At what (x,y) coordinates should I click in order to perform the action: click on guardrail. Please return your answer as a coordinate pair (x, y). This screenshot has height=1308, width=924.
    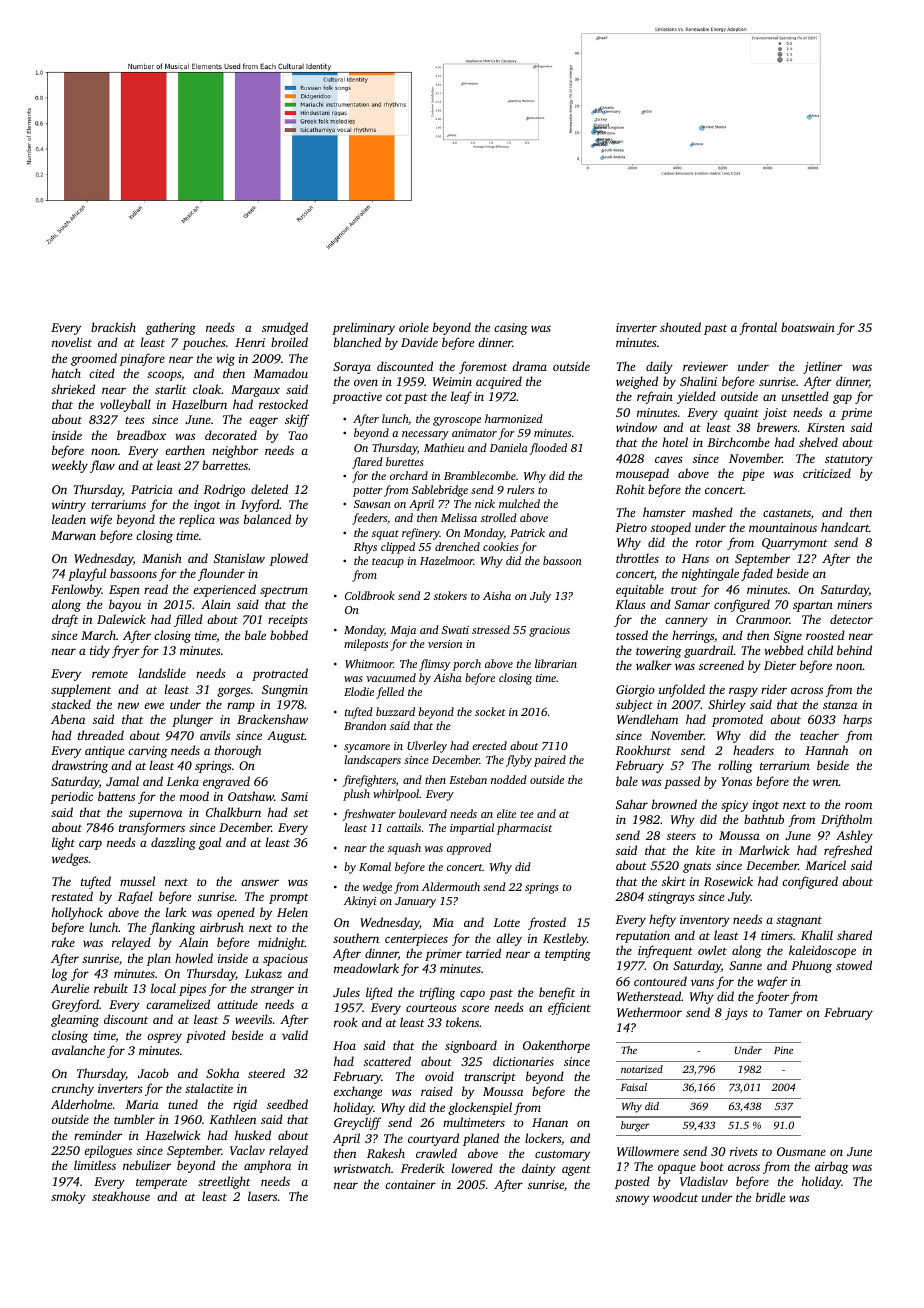
    Looking at the image, I should click on (709, 651).
